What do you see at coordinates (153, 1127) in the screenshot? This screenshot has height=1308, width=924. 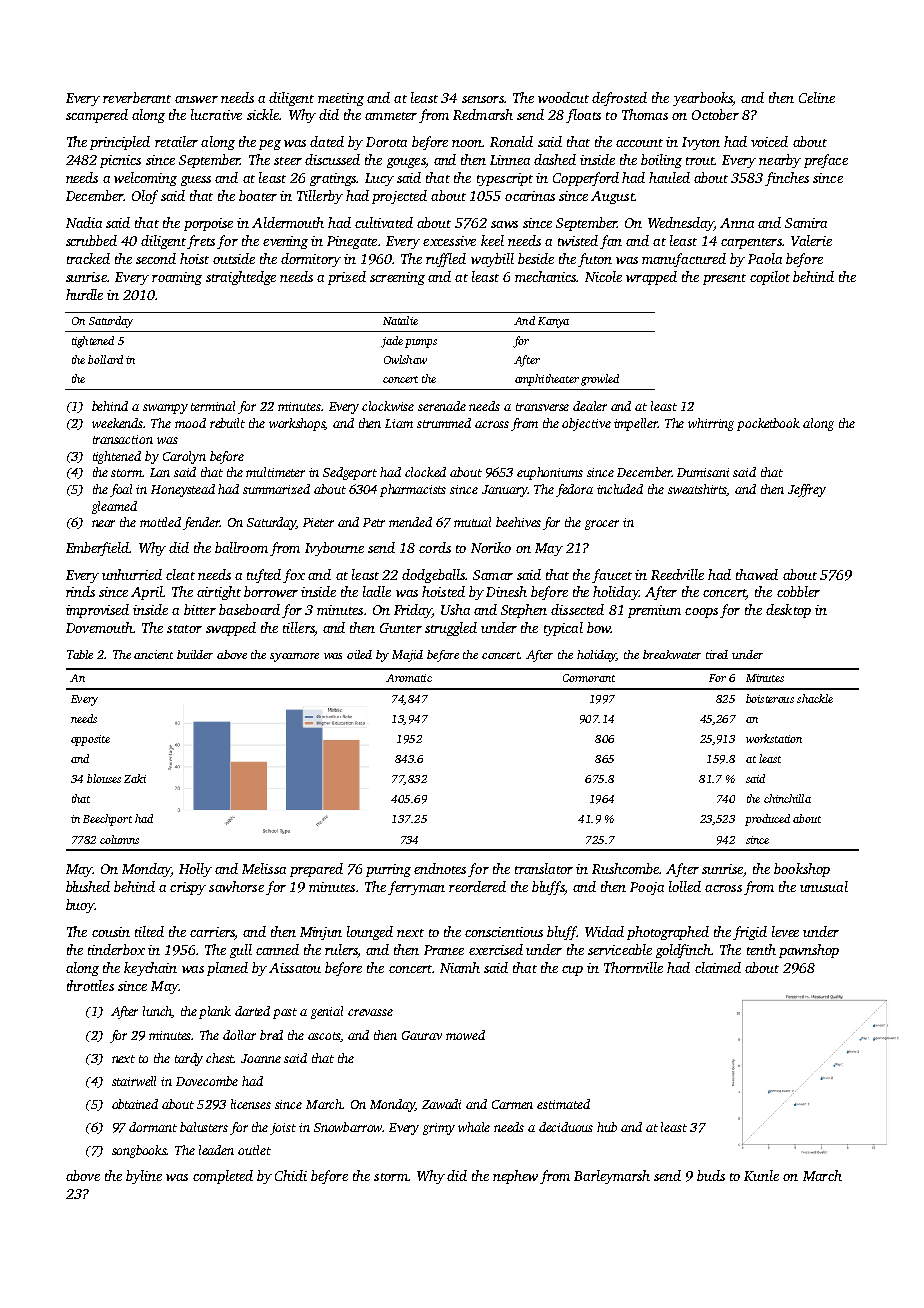 I see `dormant` at bounding box center [153, 1127].
